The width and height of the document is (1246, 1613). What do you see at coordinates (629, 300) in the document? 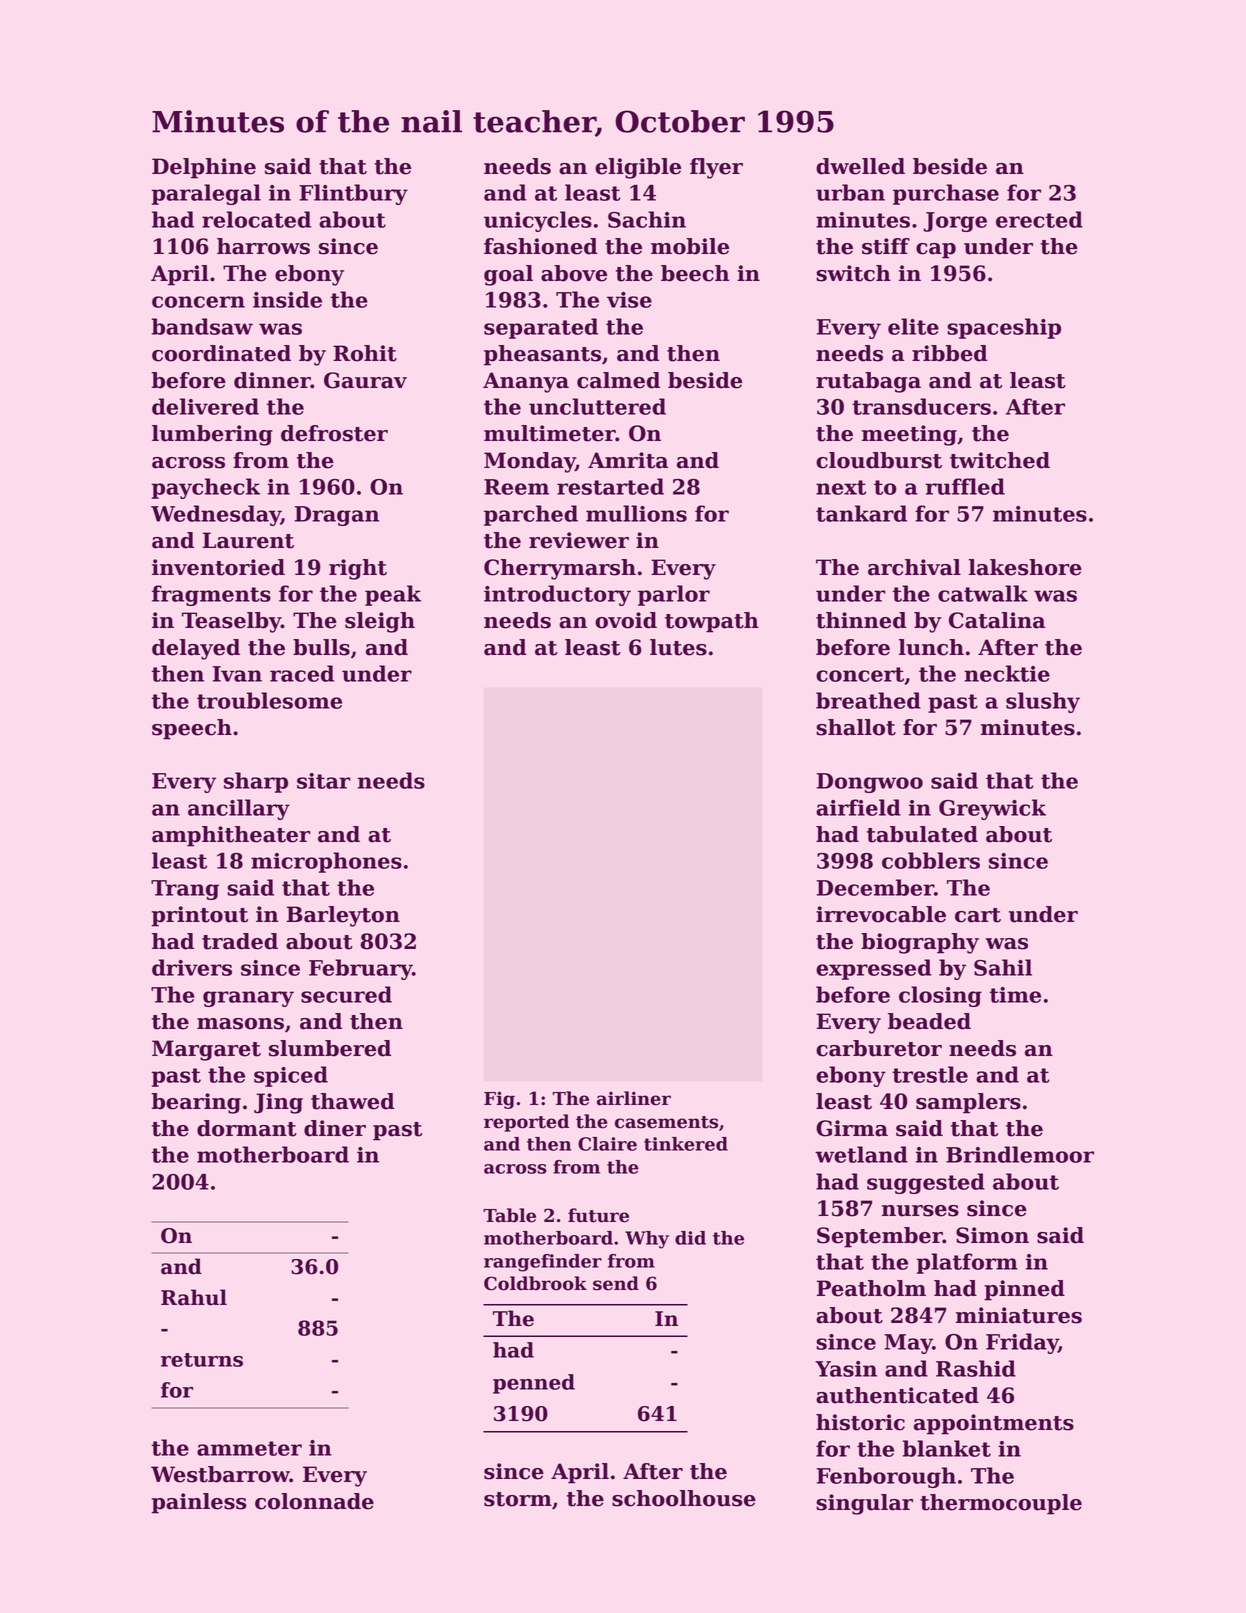
I see `vise` at bounding box center [629, 300].
